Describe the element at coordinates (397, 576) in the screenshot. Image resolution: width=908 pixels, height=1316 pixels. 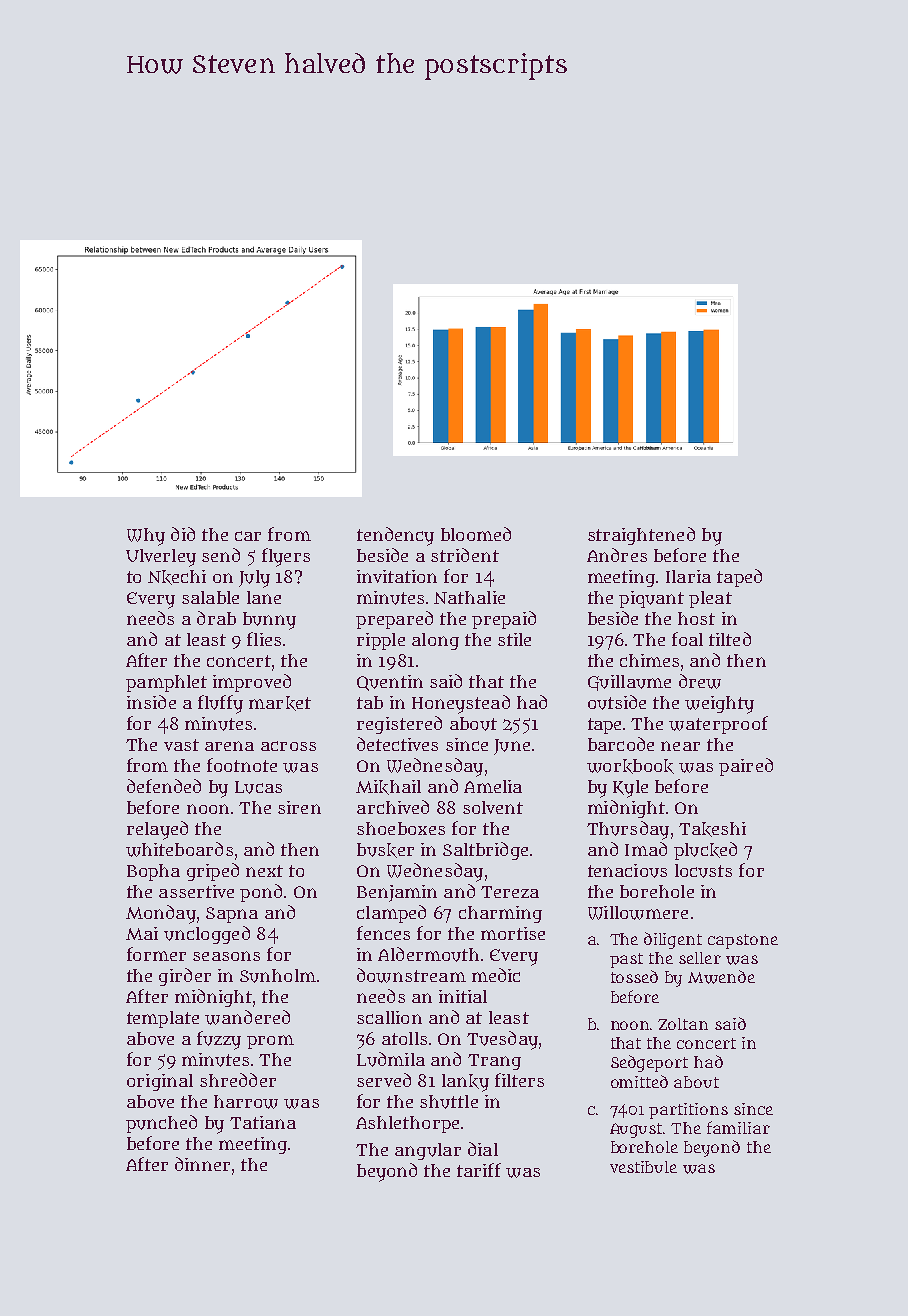
I see `invitation` at that location.
